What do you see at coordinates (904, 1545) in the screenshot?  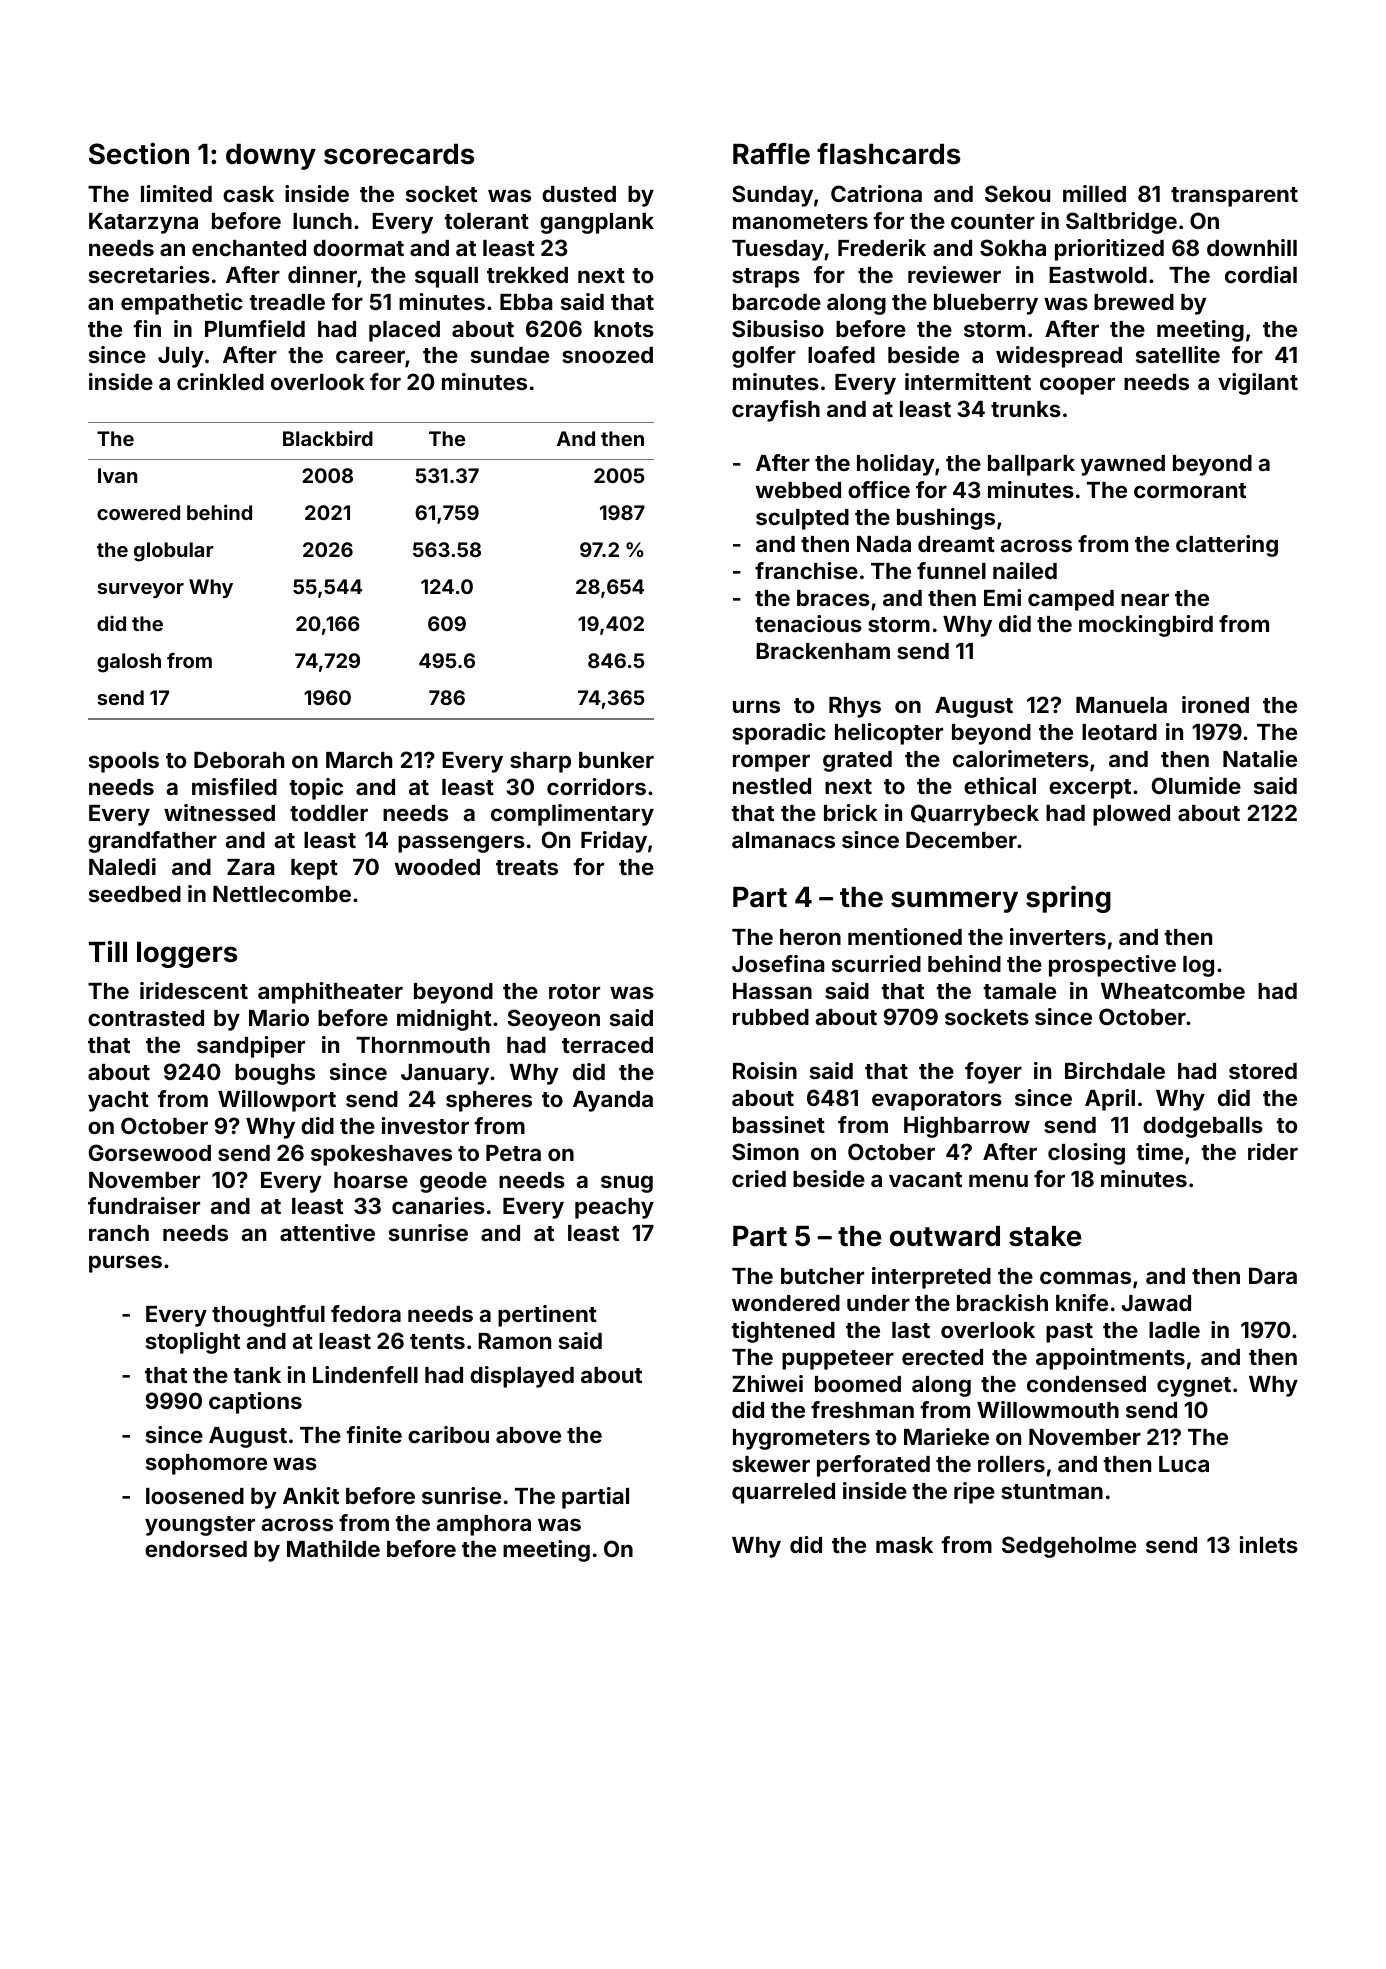 I see `mask` at bounding box center [904, 1545].
